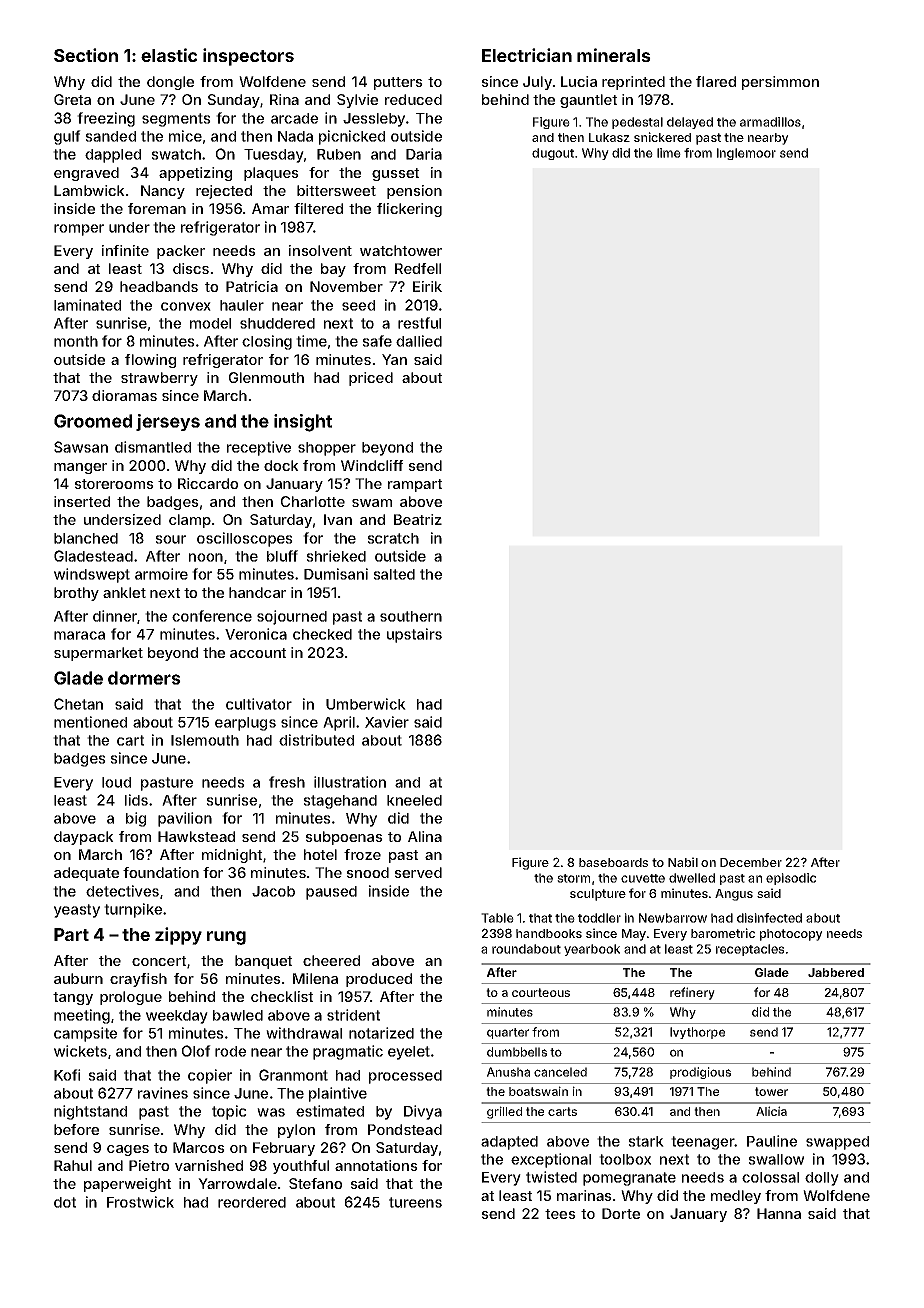  I want to click on Ruben, so click(339, 154).
